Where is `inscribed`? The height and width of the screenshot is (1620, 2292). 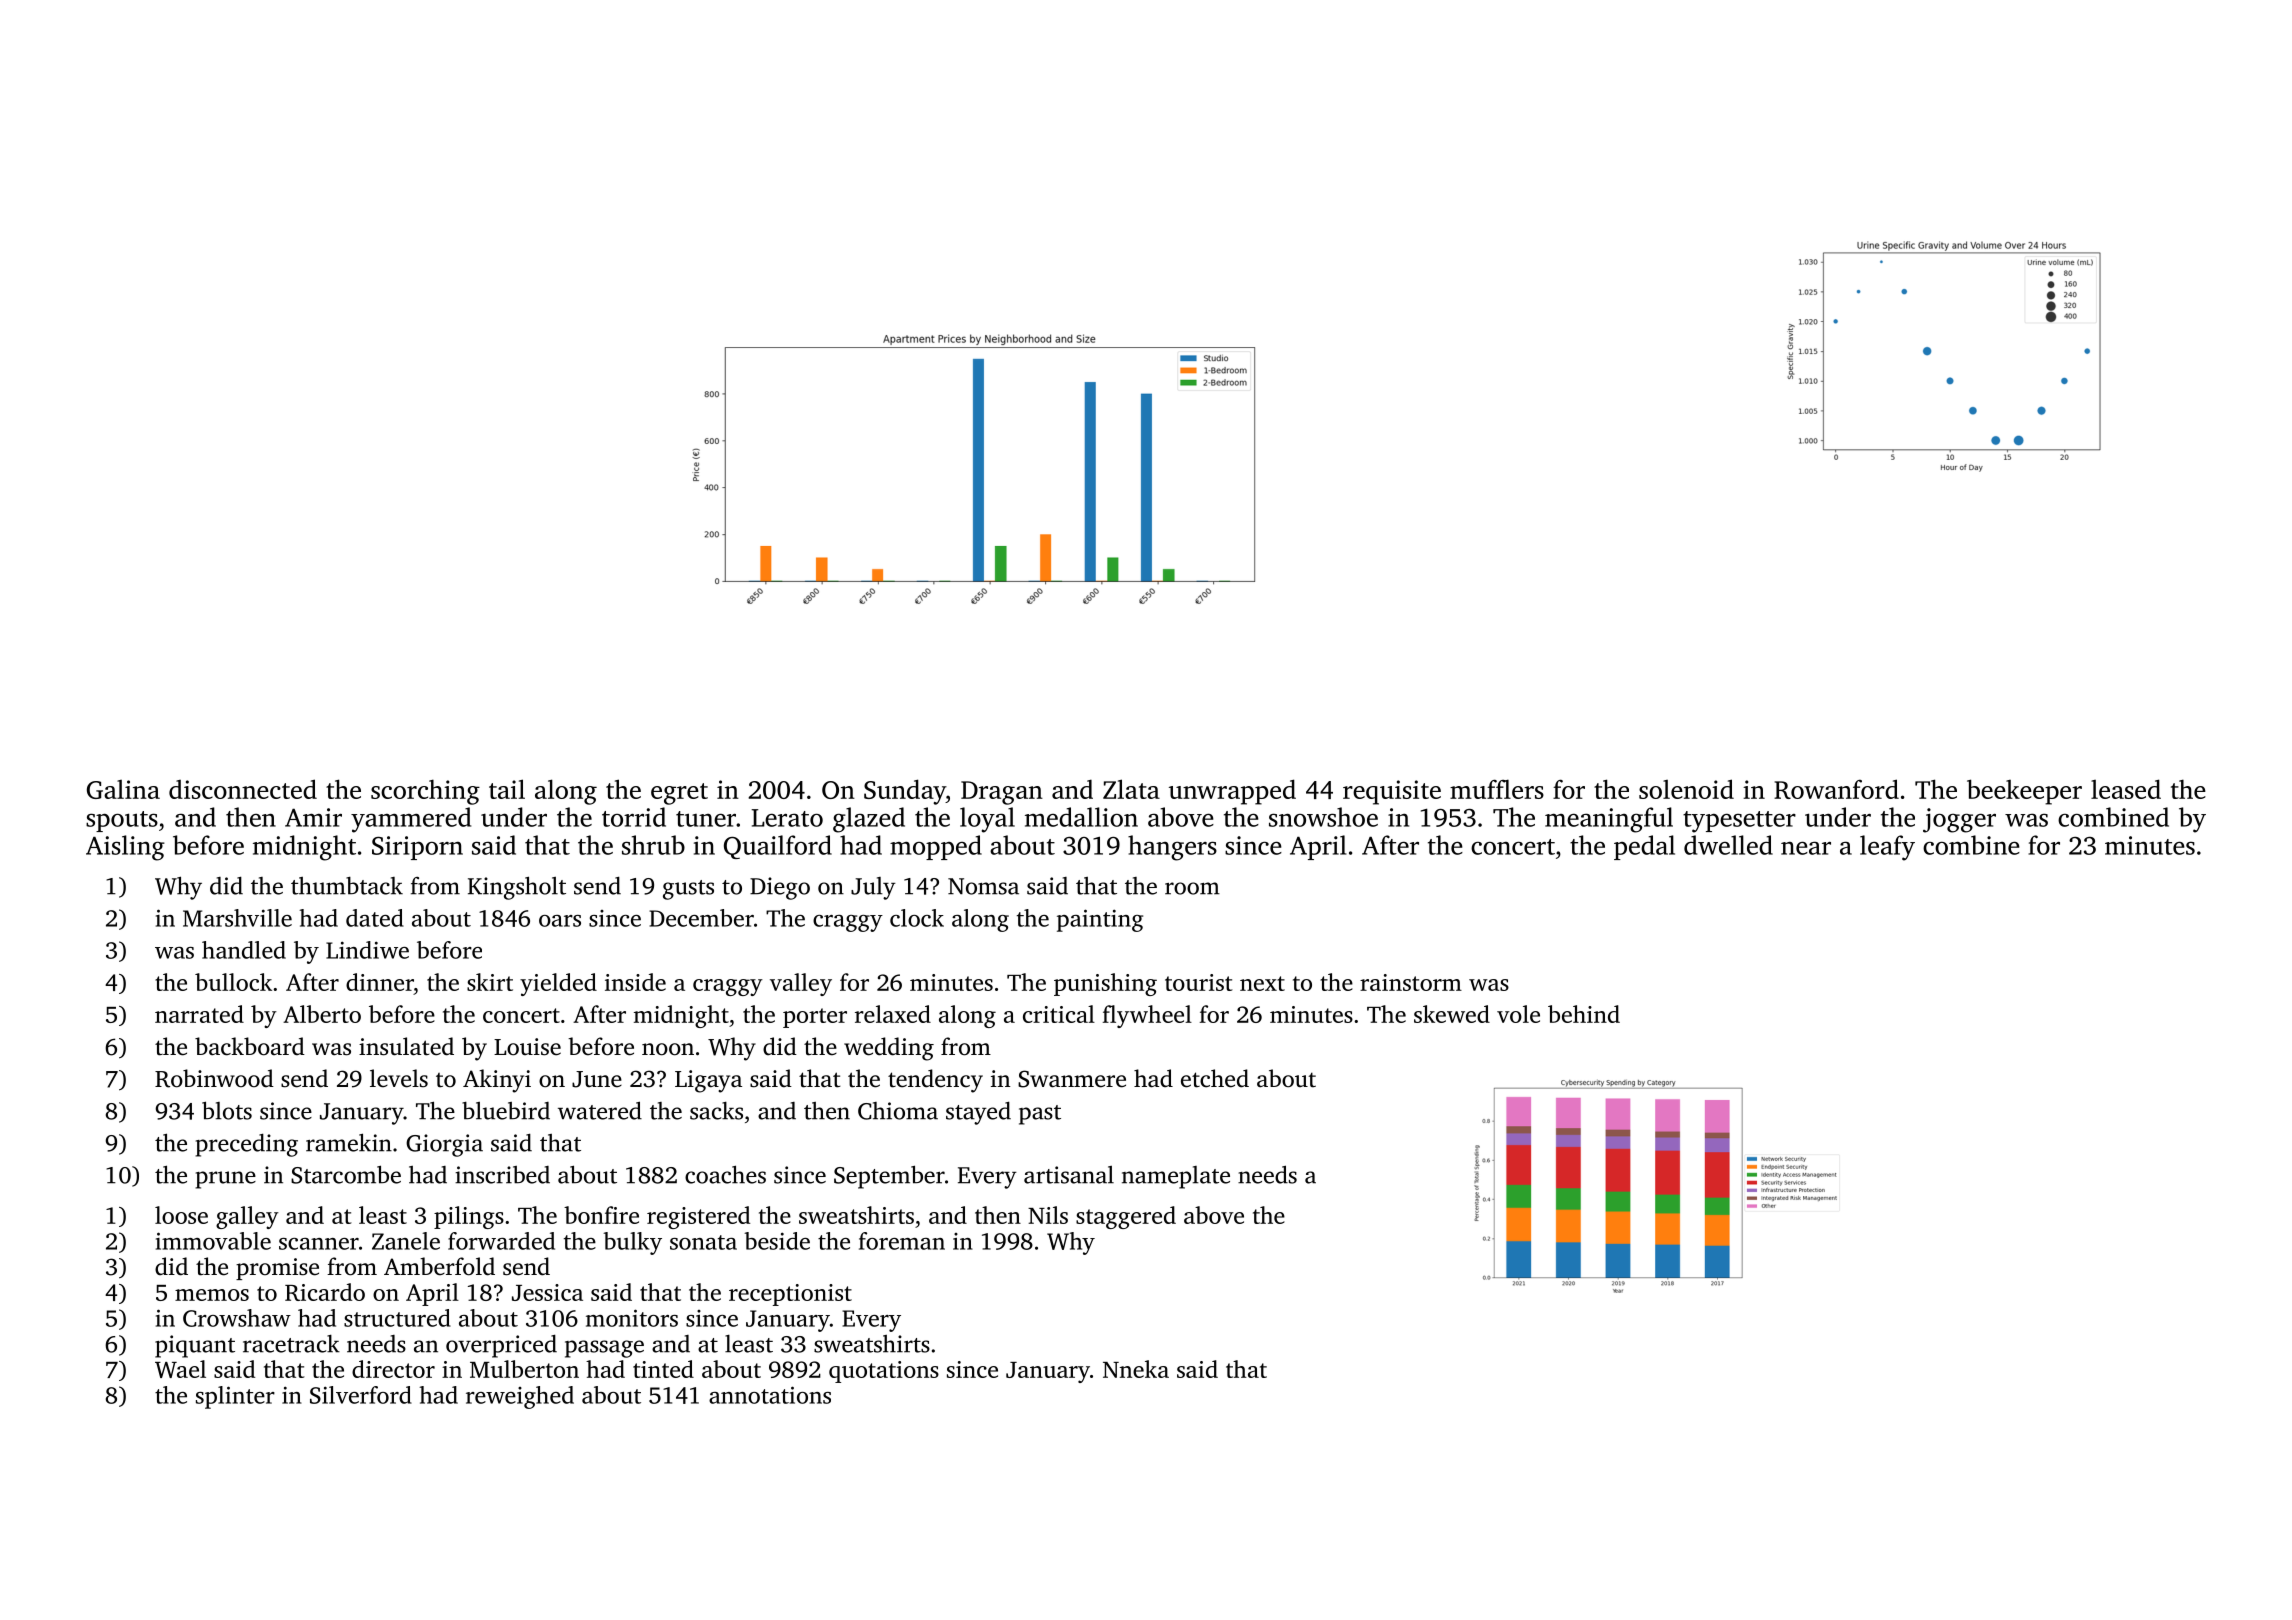
inscribed is located at coordinates (502, 1175).
